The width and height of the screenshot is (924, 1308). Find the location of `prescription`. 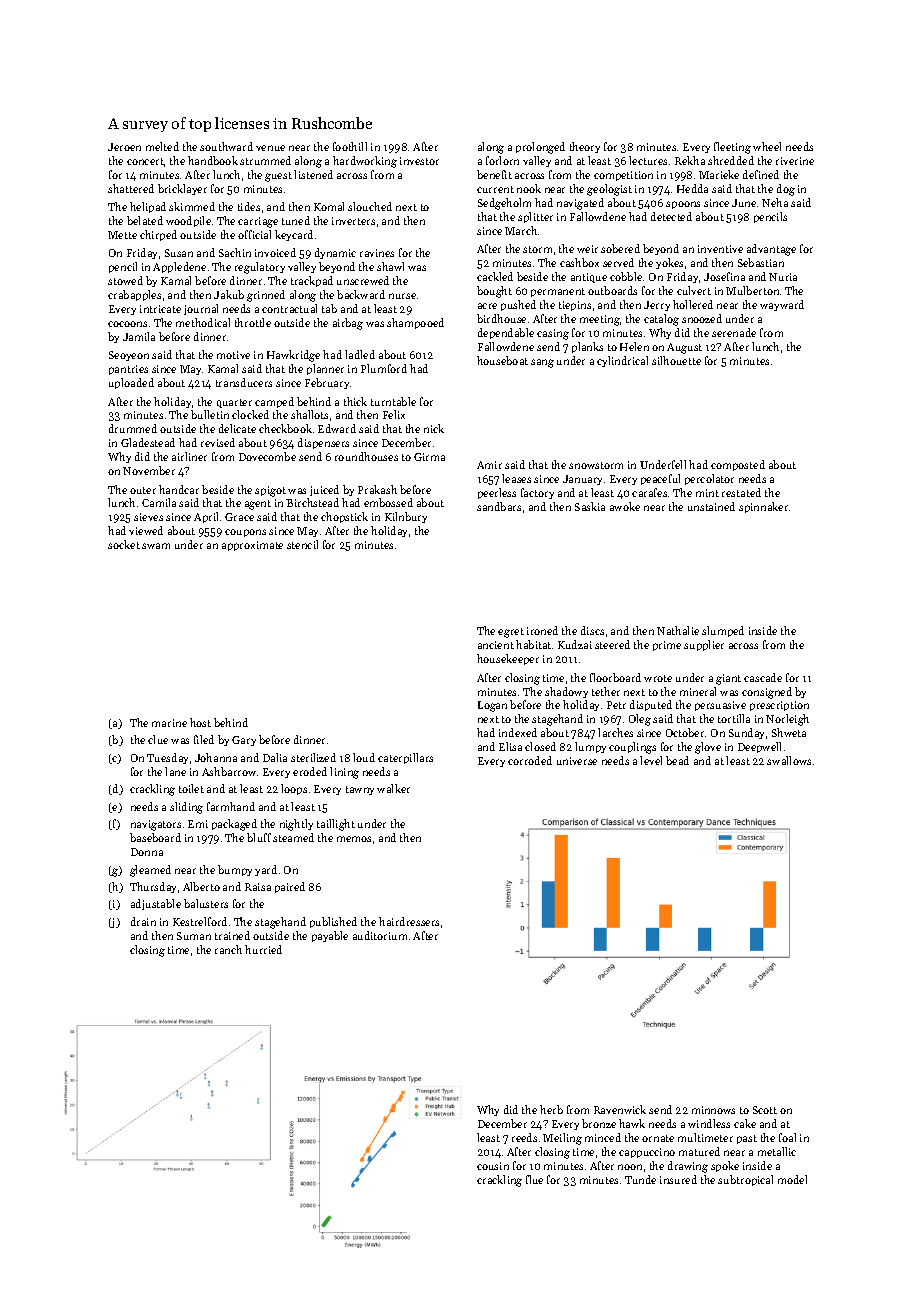

prescription is located at coordinates (779, 706).
